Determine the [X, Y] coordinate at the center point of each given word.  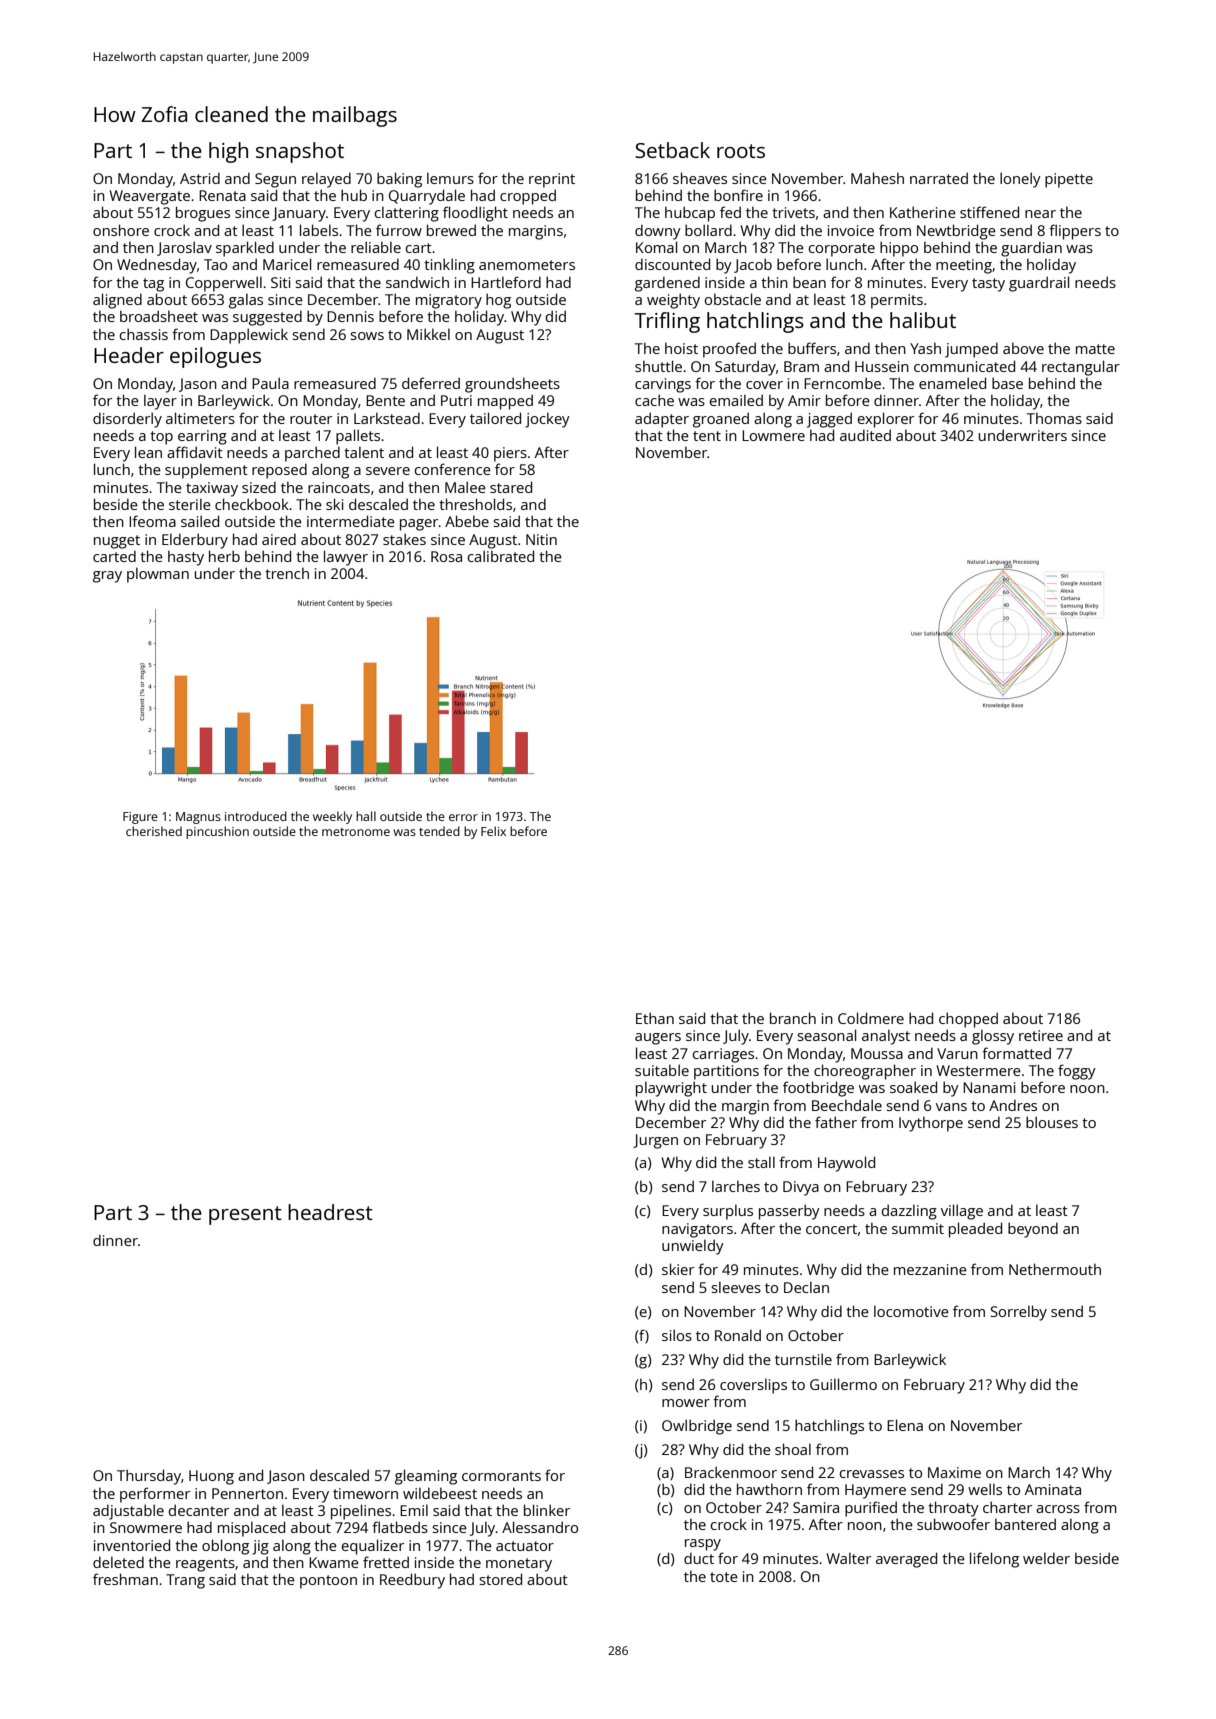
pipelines [361, 1512]
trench [287, 573]
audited [865, 435]
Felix [493, 831]
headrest [330, 1212]
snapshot [300, 152]
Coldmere [871, 1018]
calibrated [500, 556]
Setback [672, 150]
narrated [939, 178]
